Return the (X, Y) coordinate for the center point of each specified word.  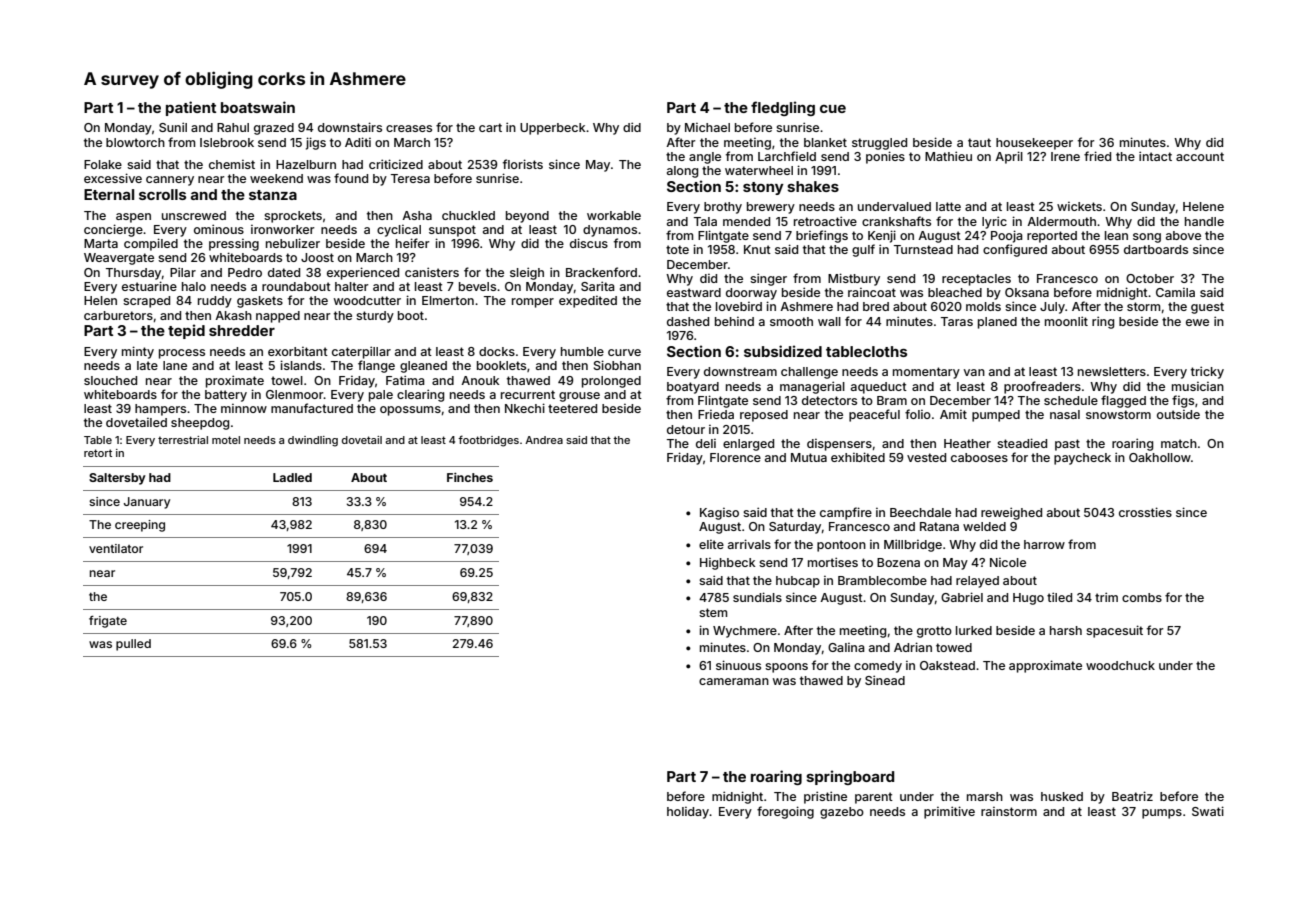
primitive (949, 812)
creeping (140, 526)
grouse (579, 397)
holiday (688, 813)
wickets (1079, 206)
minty (138, 352)
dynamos (610, 231)
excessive (113, 178)
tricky (1207, 372)
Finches (470, 477)
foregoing (785, 812)
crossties (1145, 512)
